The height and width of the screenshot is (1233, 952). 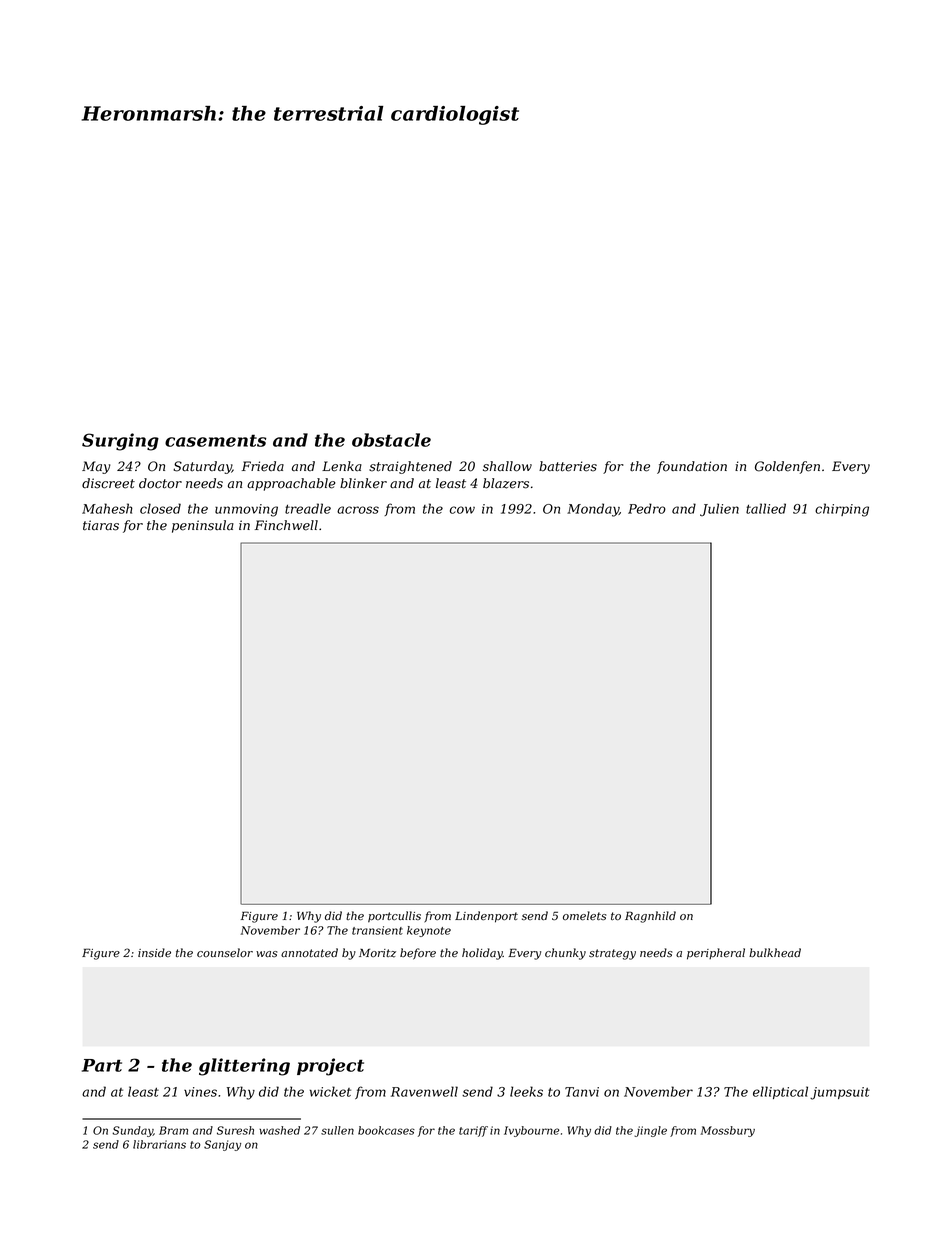 I want to click on elliptical, so click(x=780, y=1092).
